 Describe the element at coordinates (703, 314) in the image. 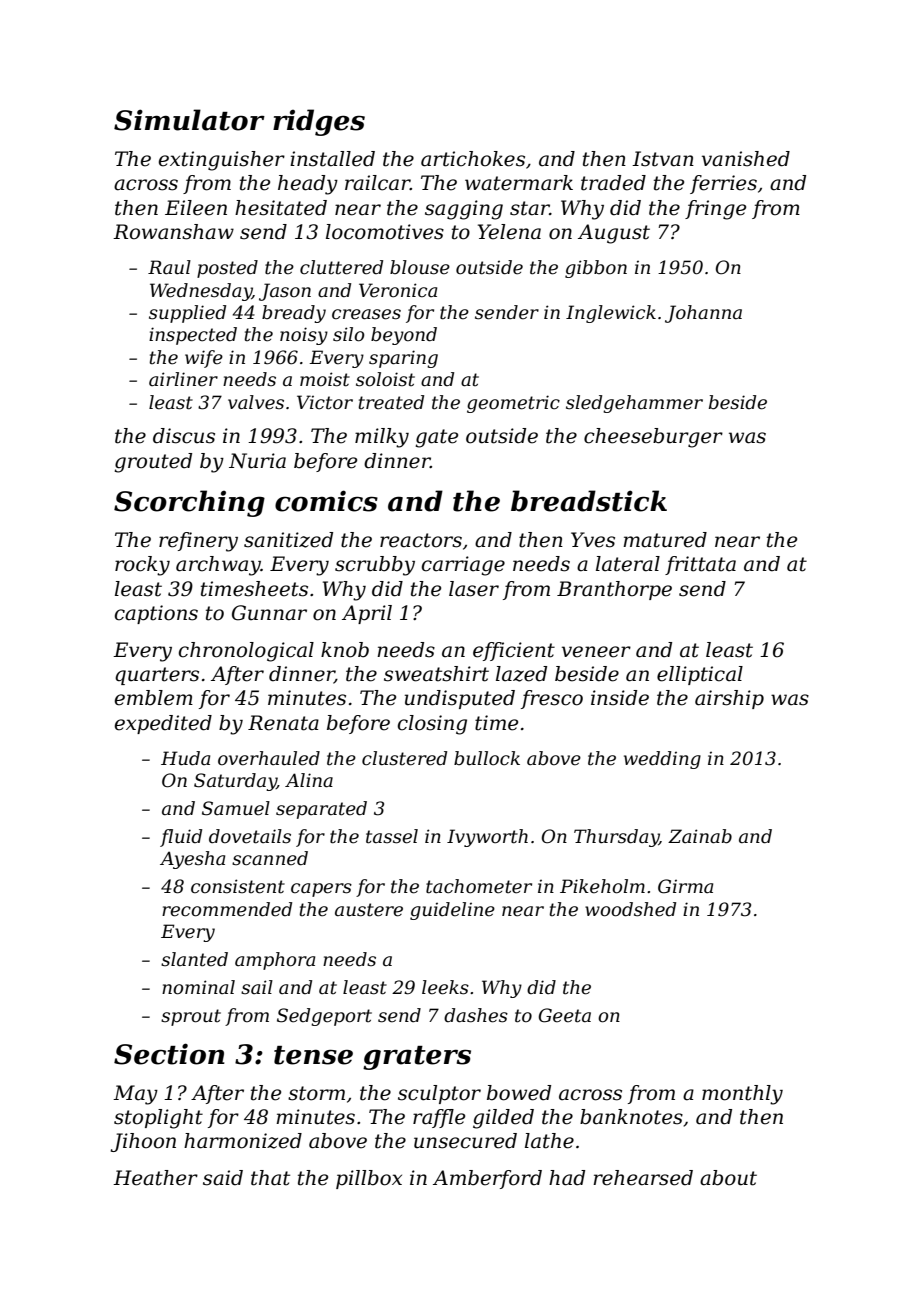

I see `Johanna` at that location.
